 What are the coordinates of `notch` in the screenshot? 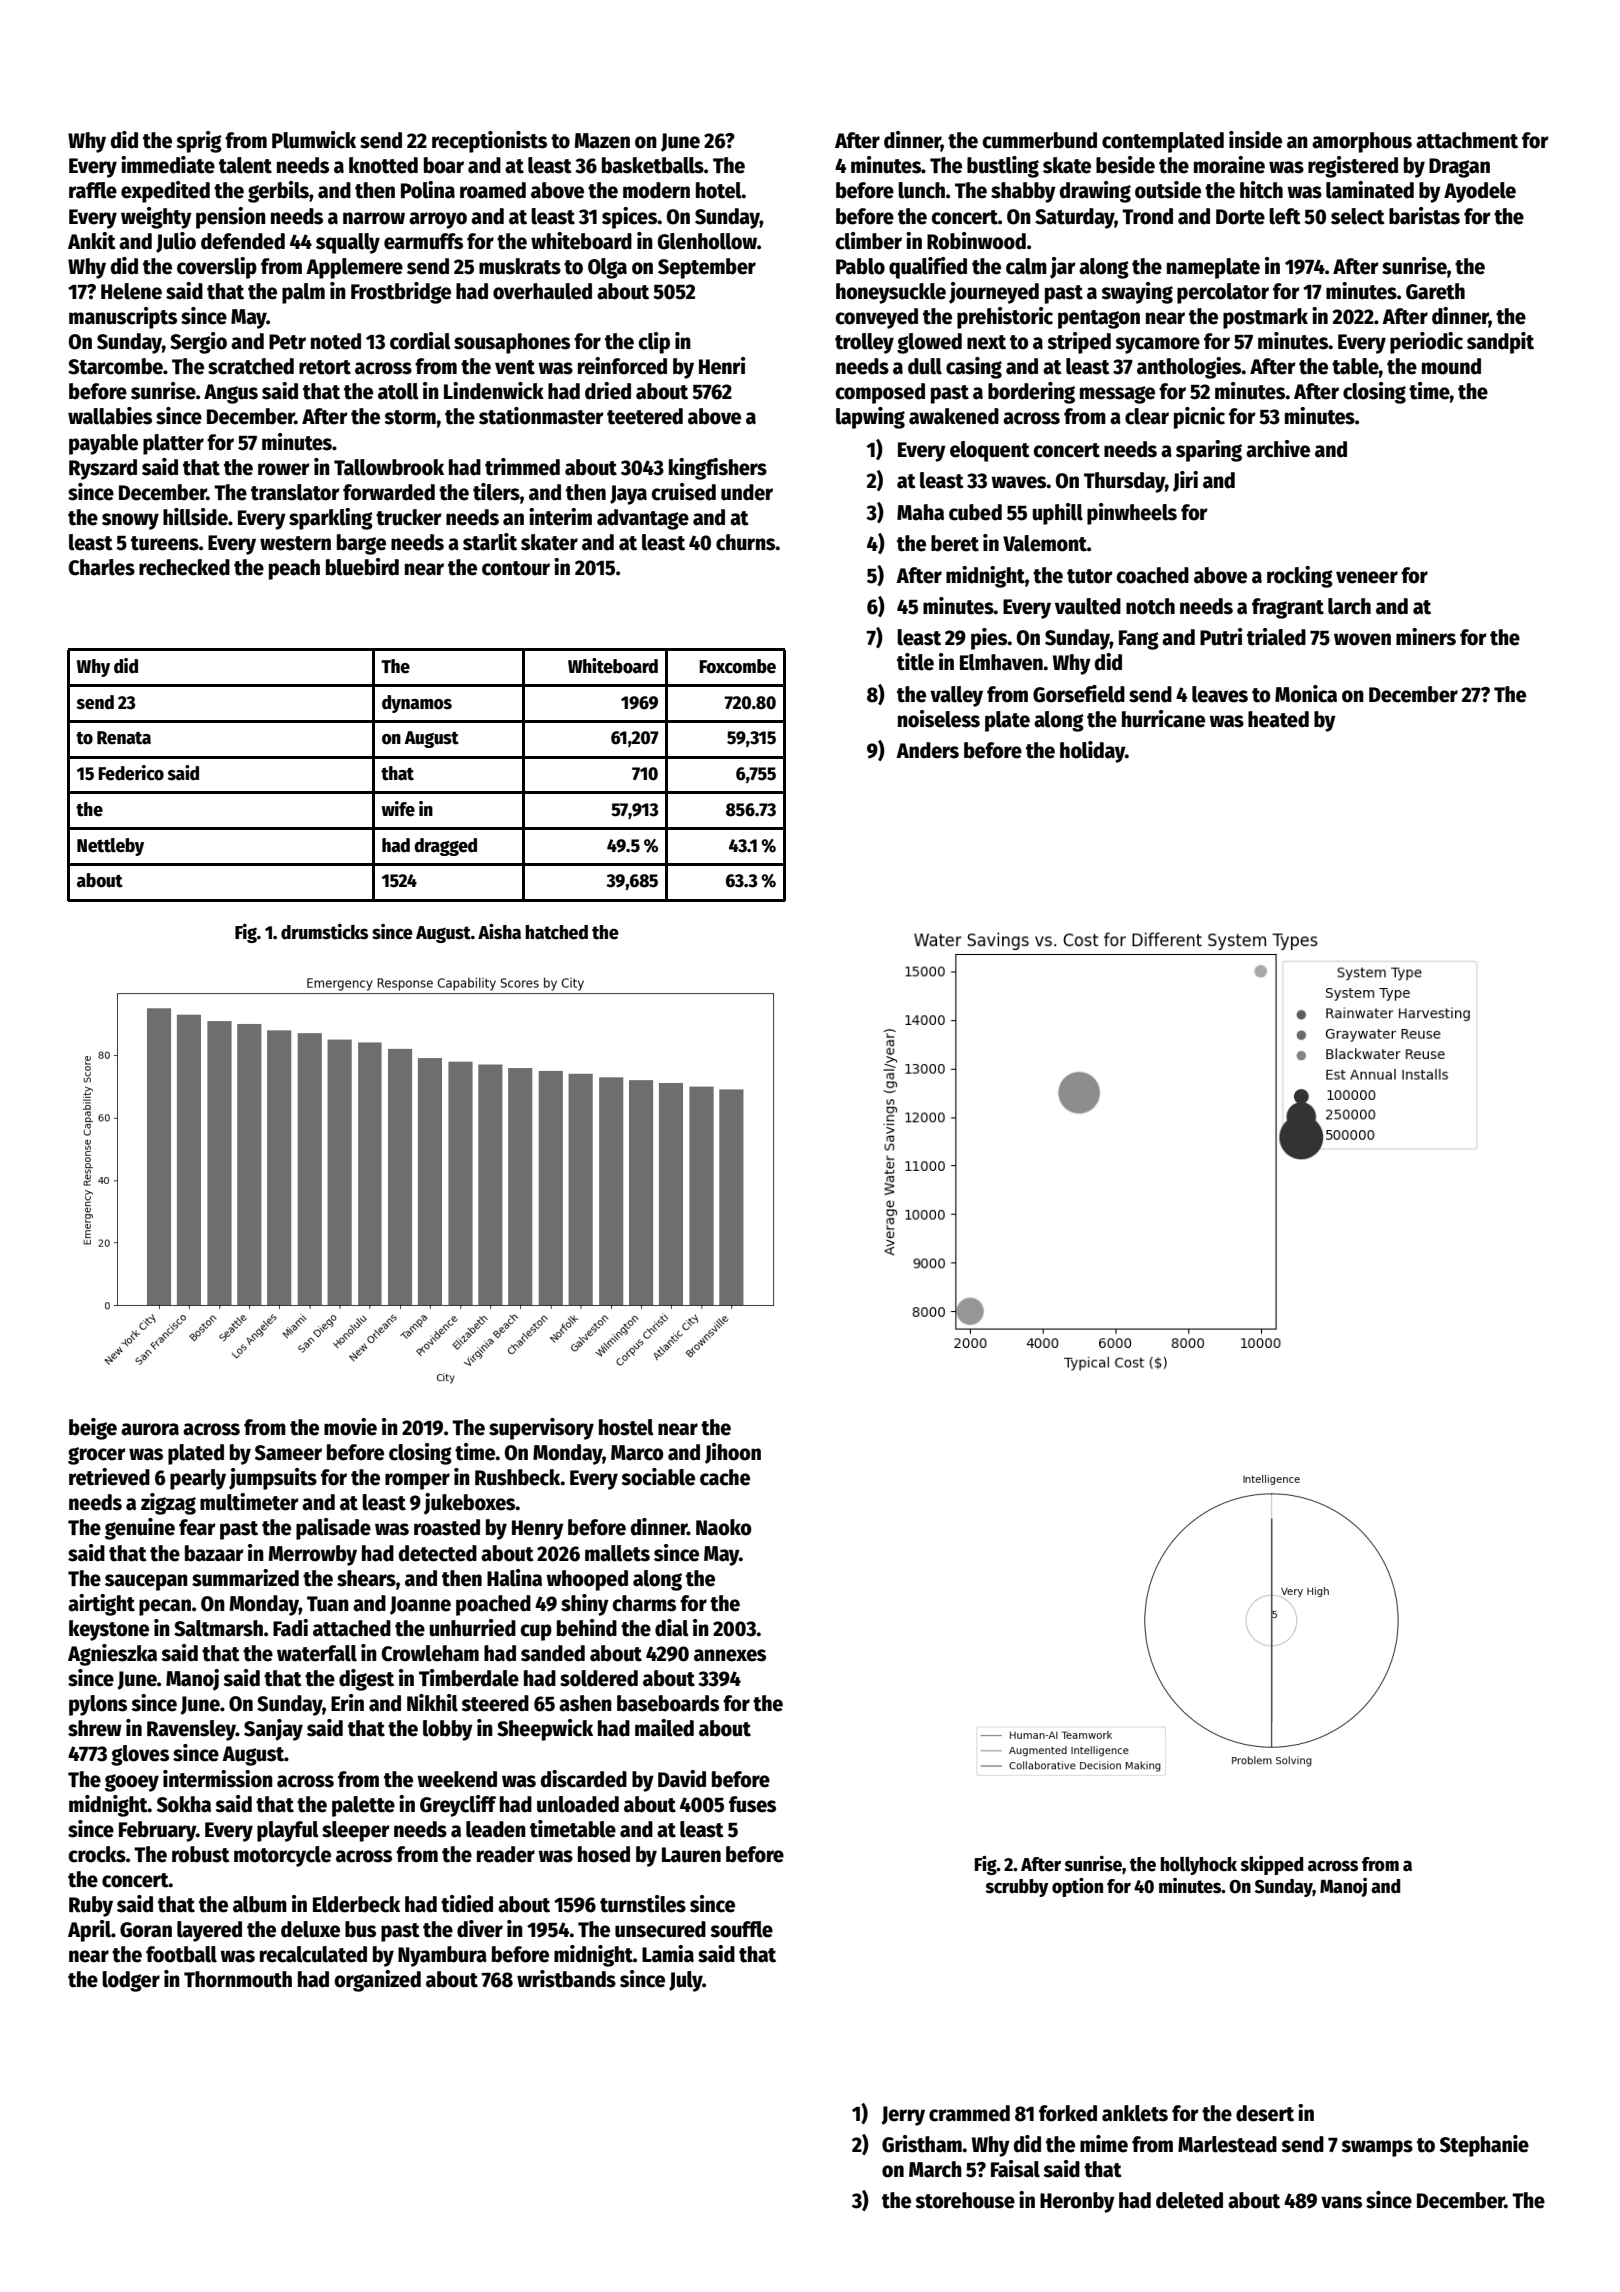 It's located at (1150, 606).
